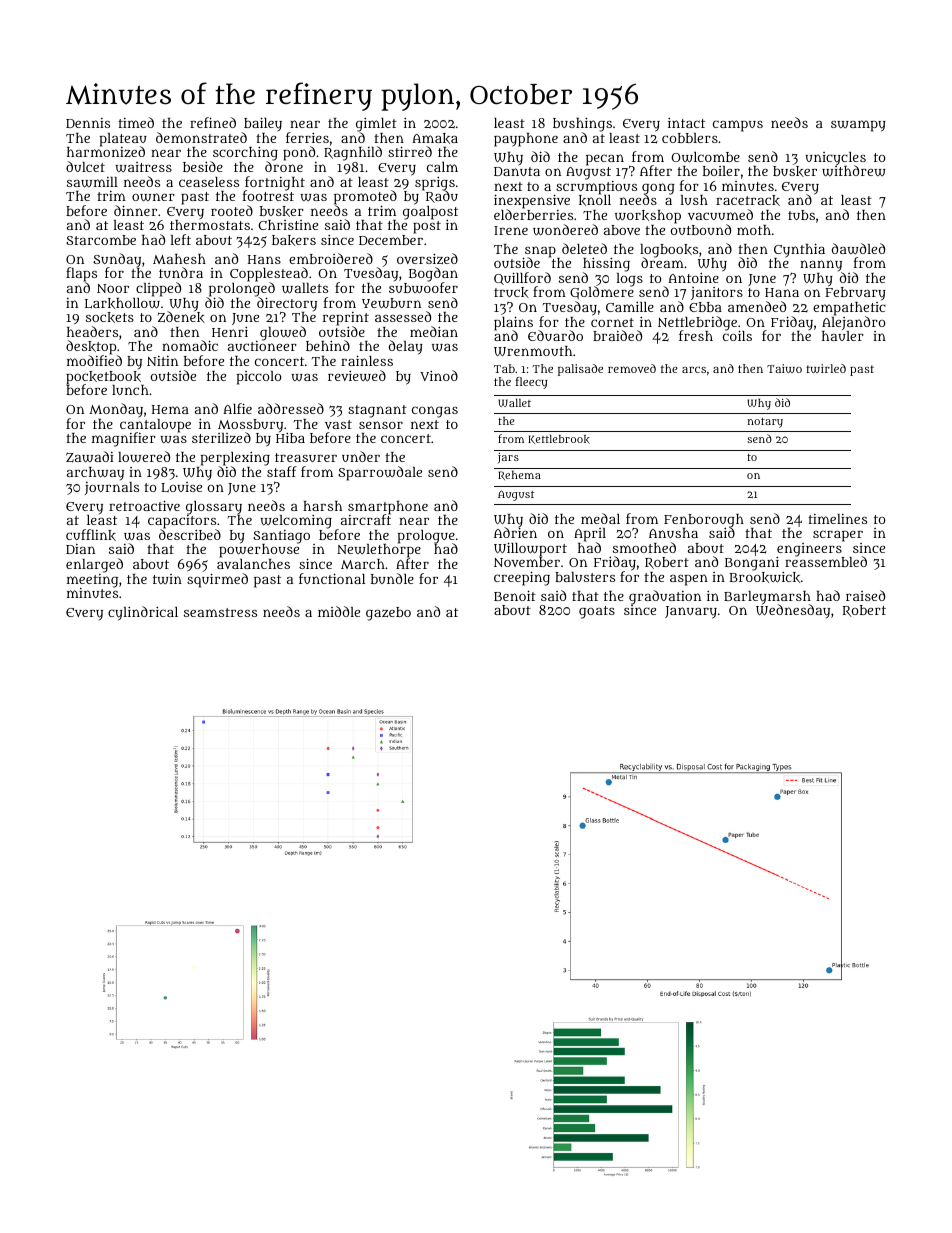 This document has height=1233, width=952. Describe the element at coordinates (122, 303) in the document. I see `Larkhollow` at that location.
